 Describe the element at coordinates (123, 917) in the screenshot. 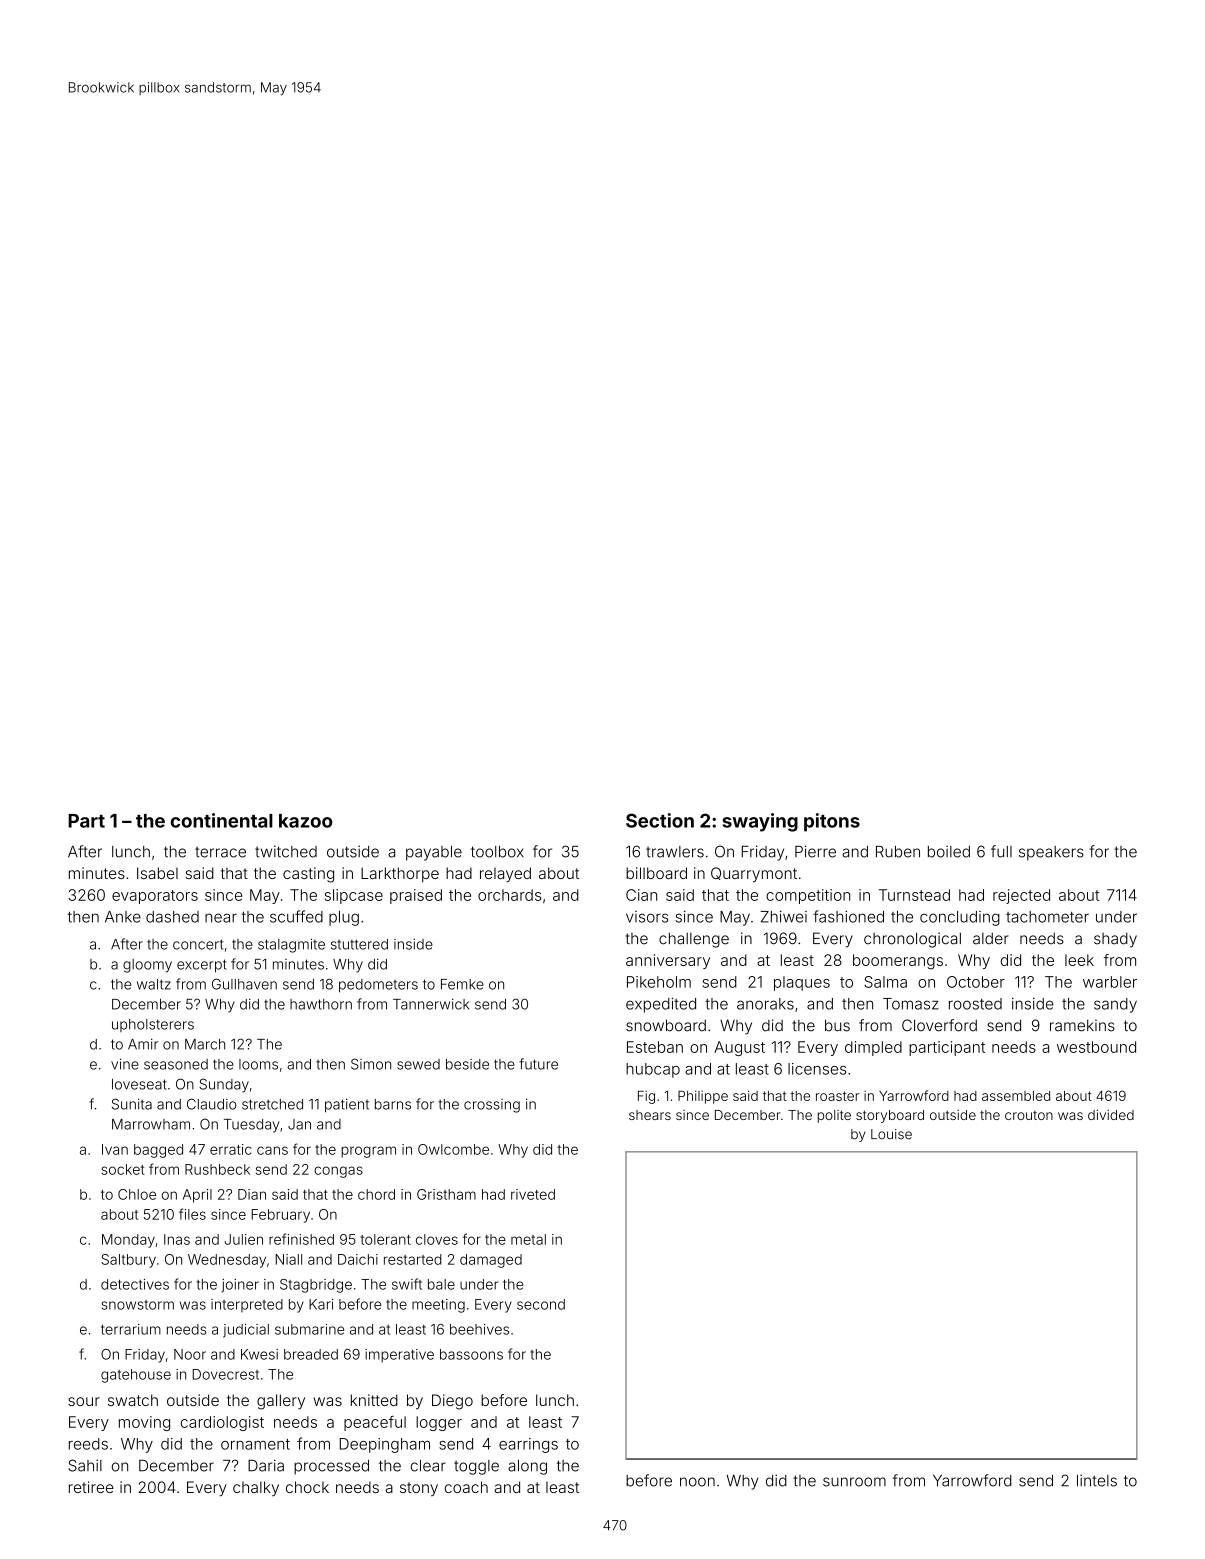

I see `Anke` at that location.
